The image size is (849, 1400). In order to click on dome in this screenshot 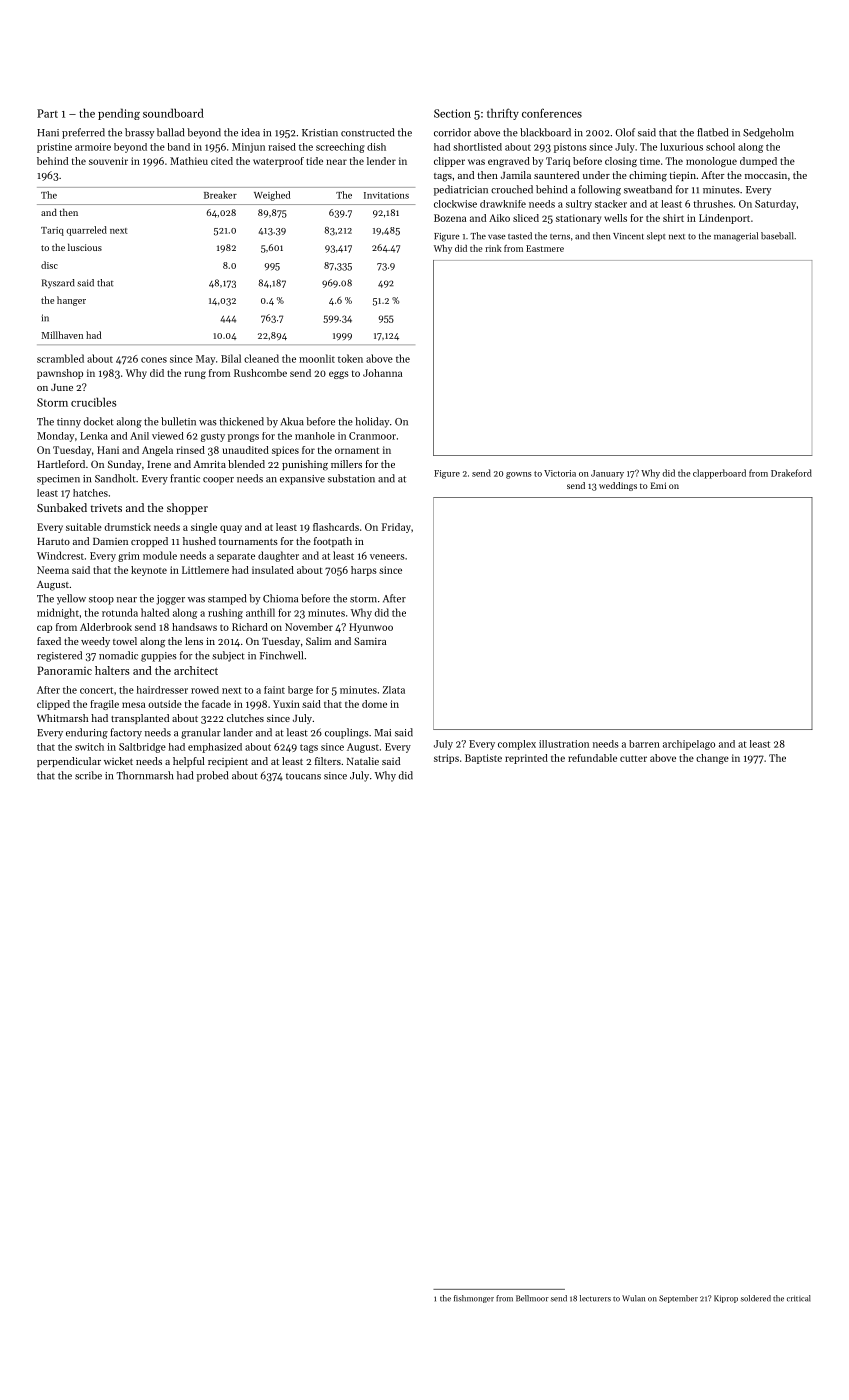, I will do `click(374, 704)`.
